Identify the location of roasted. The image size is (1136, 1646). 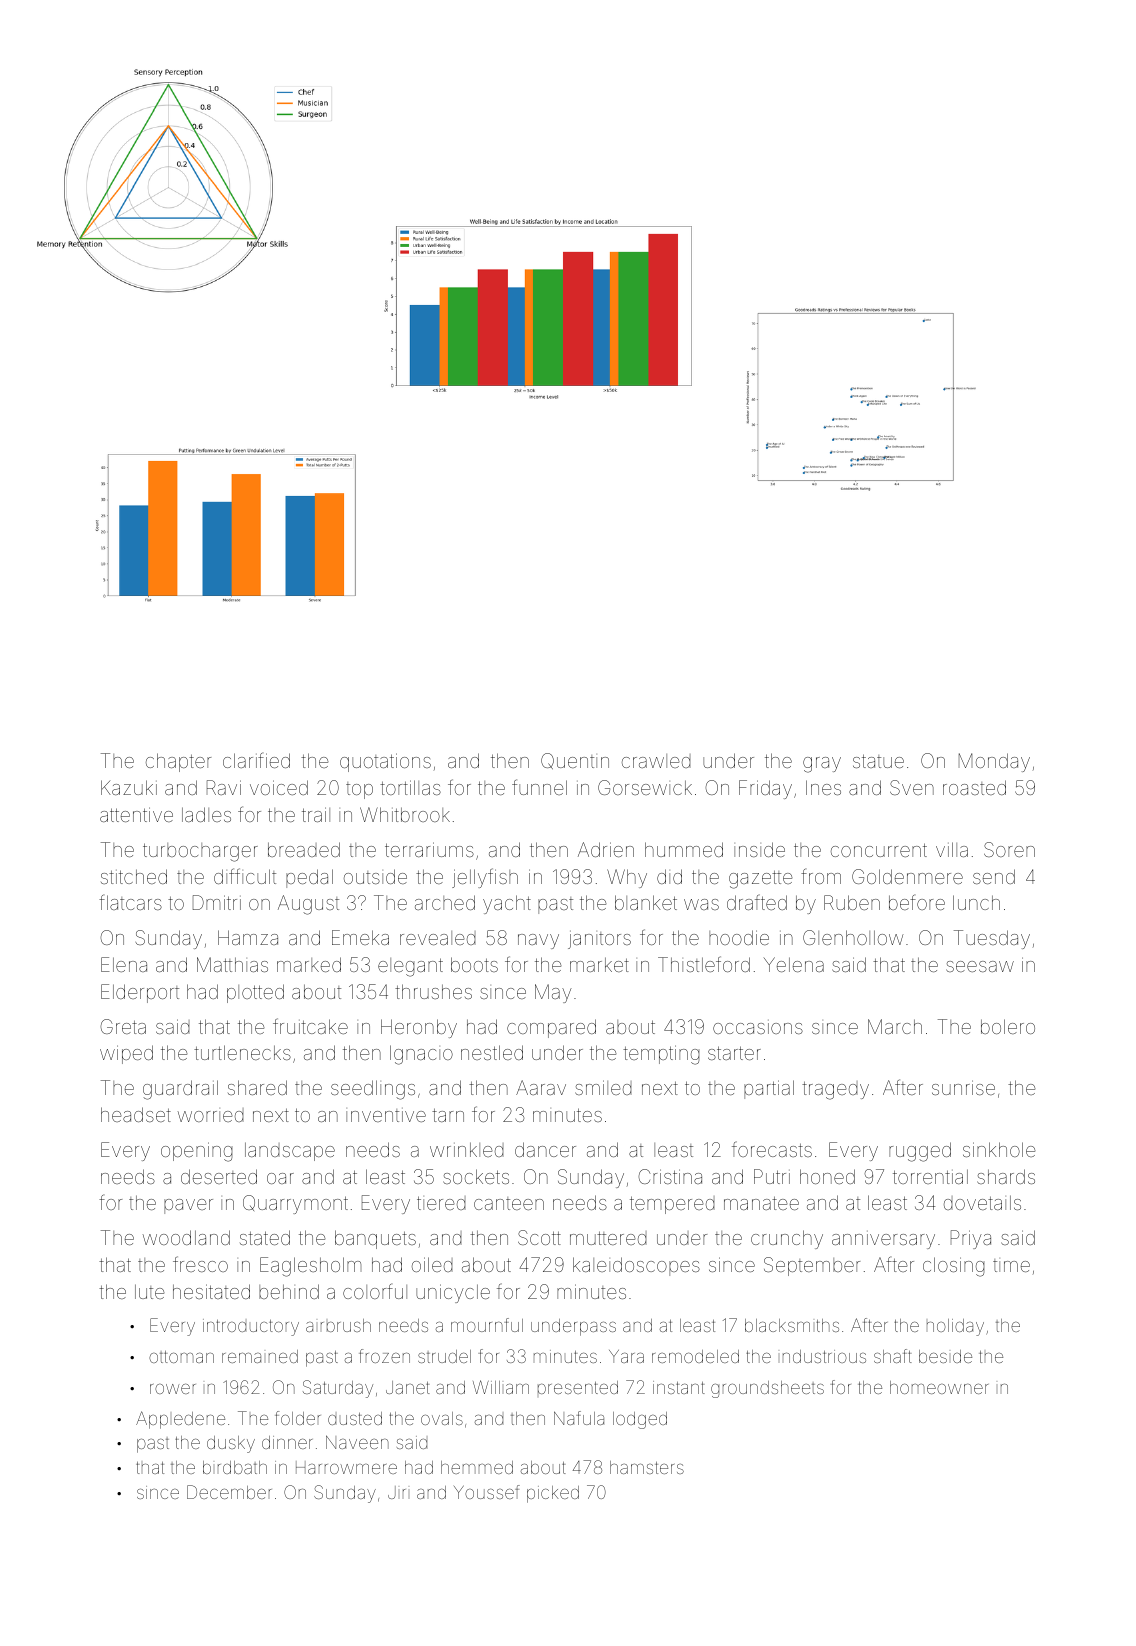
(974, 787).
